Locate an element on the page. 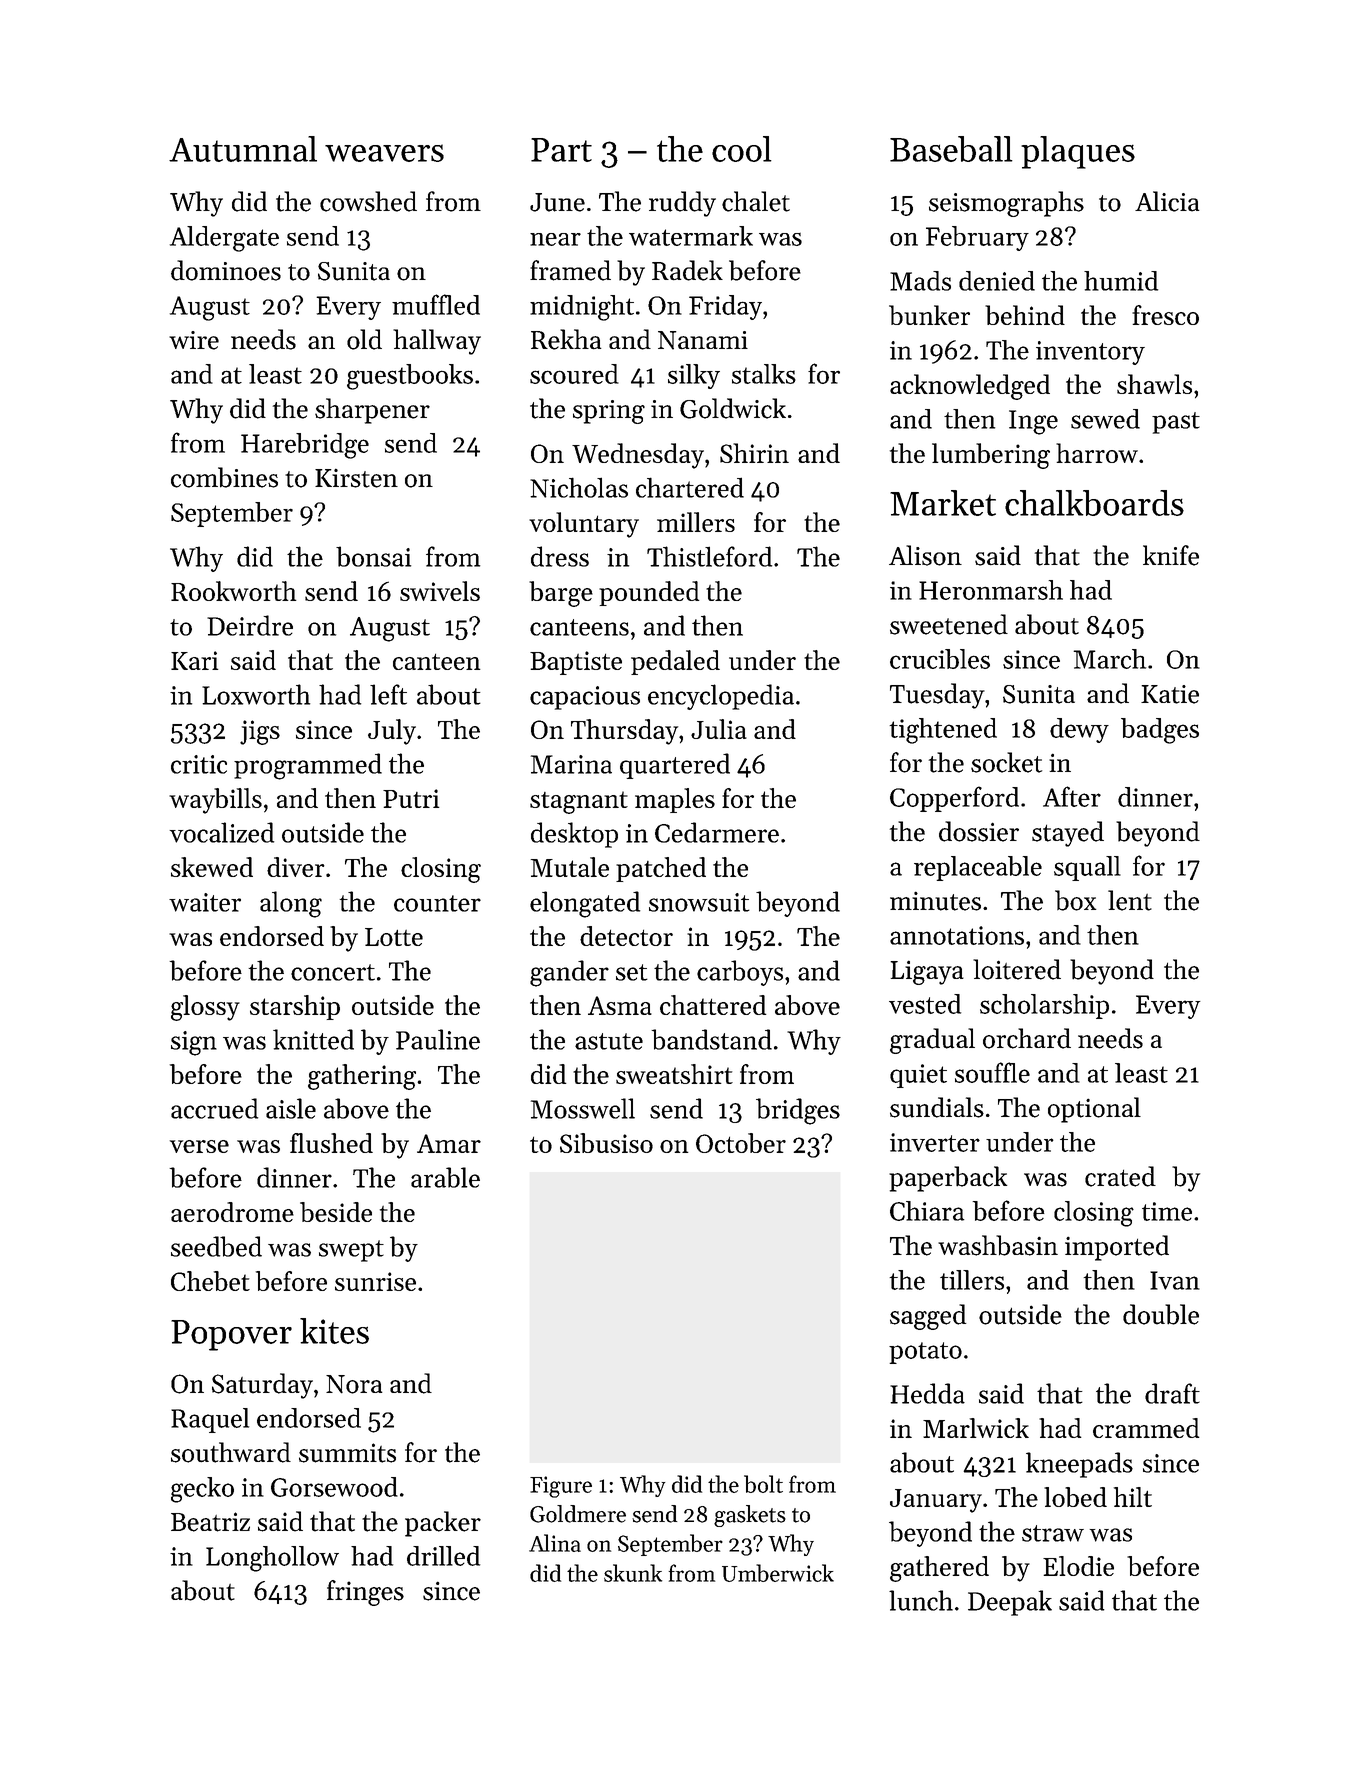 This page has width=1370, height=1773. orchard is located at coordinates (1027, 1038).
